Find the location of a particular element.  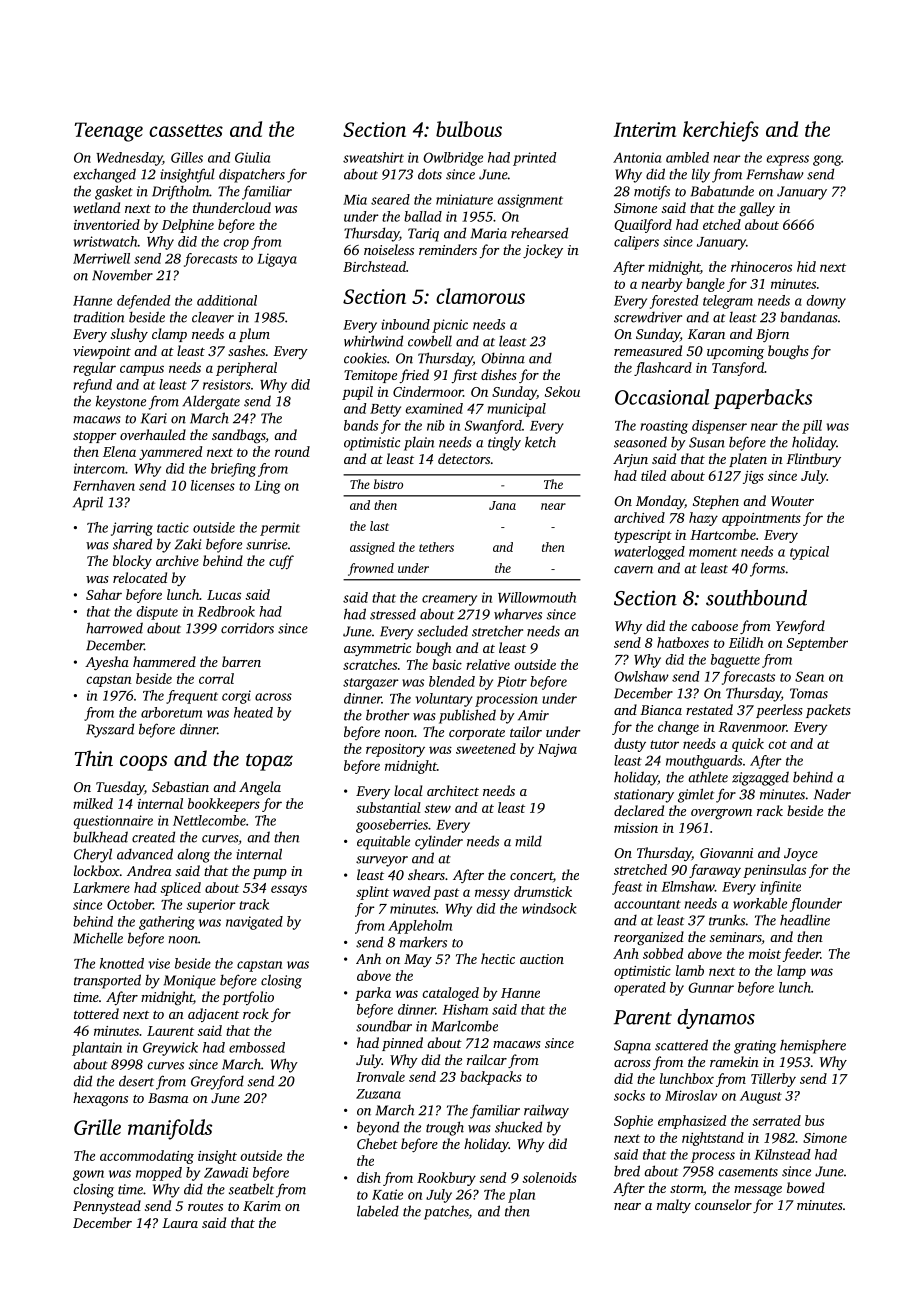

Nader is located at coordinates (832, 794).
